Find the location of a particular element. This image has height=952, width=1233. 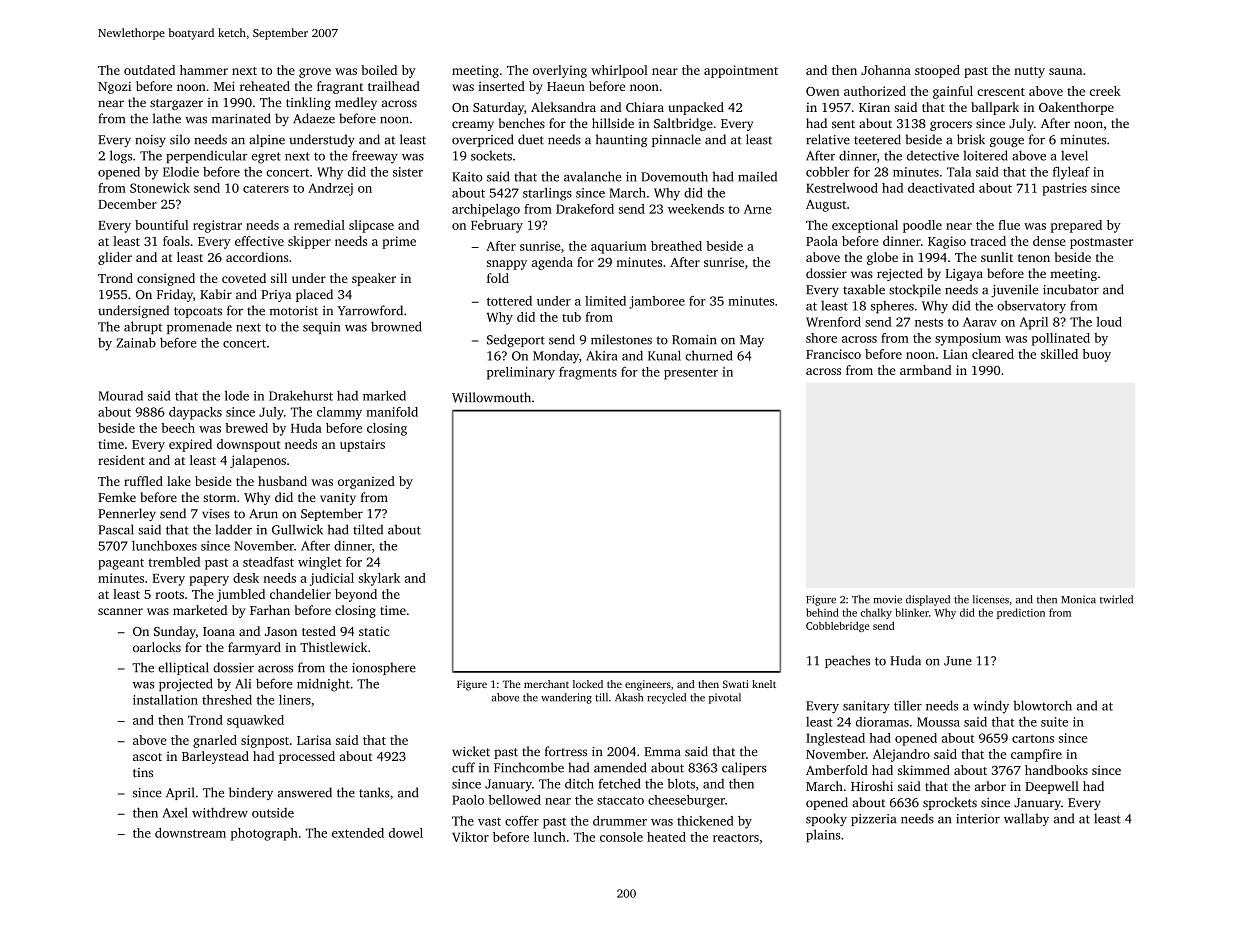

Aleksandra is located at coordinates (563, 107).
